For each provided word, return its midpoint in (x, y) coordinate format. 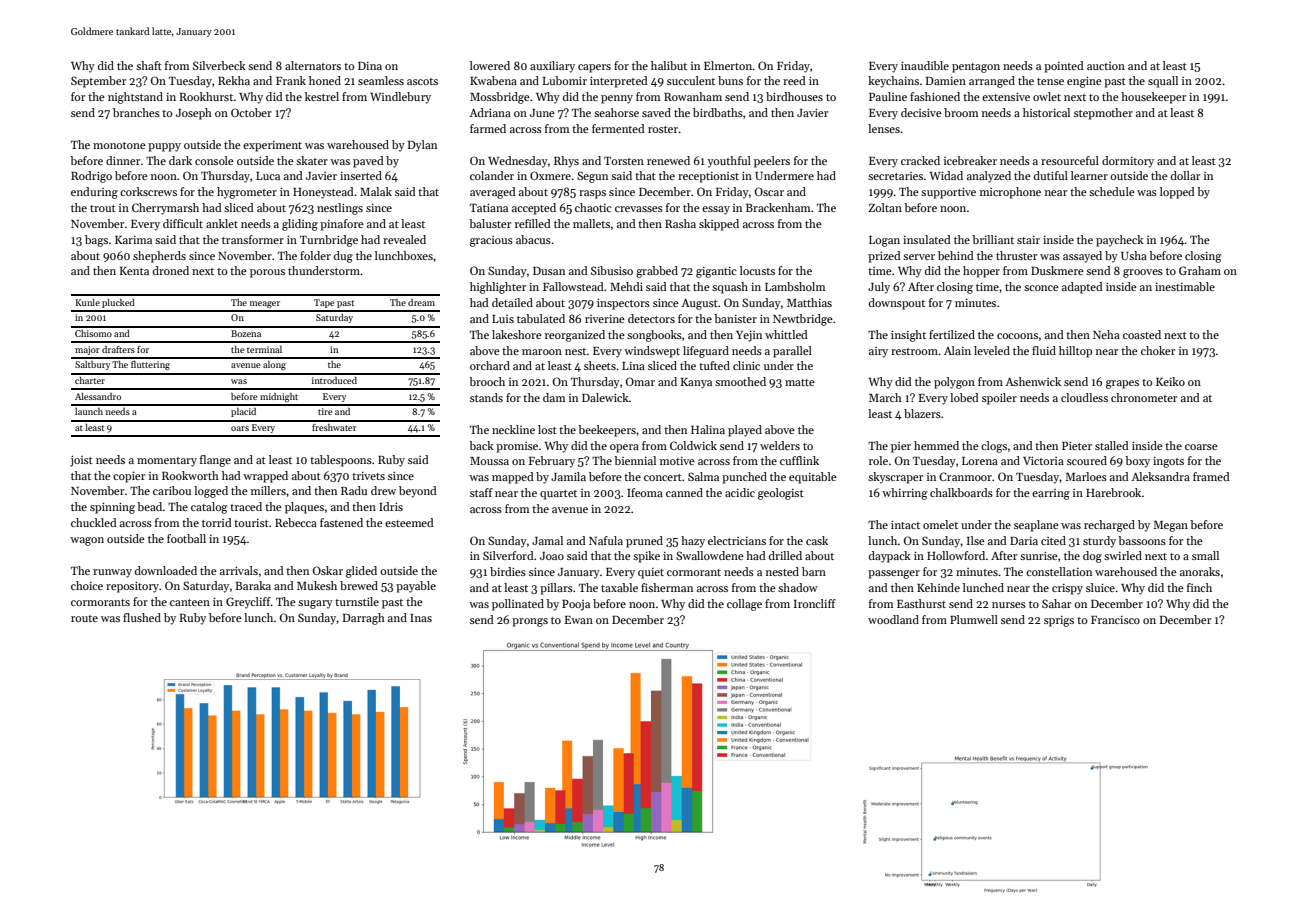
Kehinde (938, 587)
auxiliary (552, 67)
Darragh (364, 619)
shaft (149, 65)
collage (744, 605)
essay (716, 210)
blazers (922, 413)
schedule (1112, 191)
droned (171, 270)
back (481, 445)
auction (1106, 66)
